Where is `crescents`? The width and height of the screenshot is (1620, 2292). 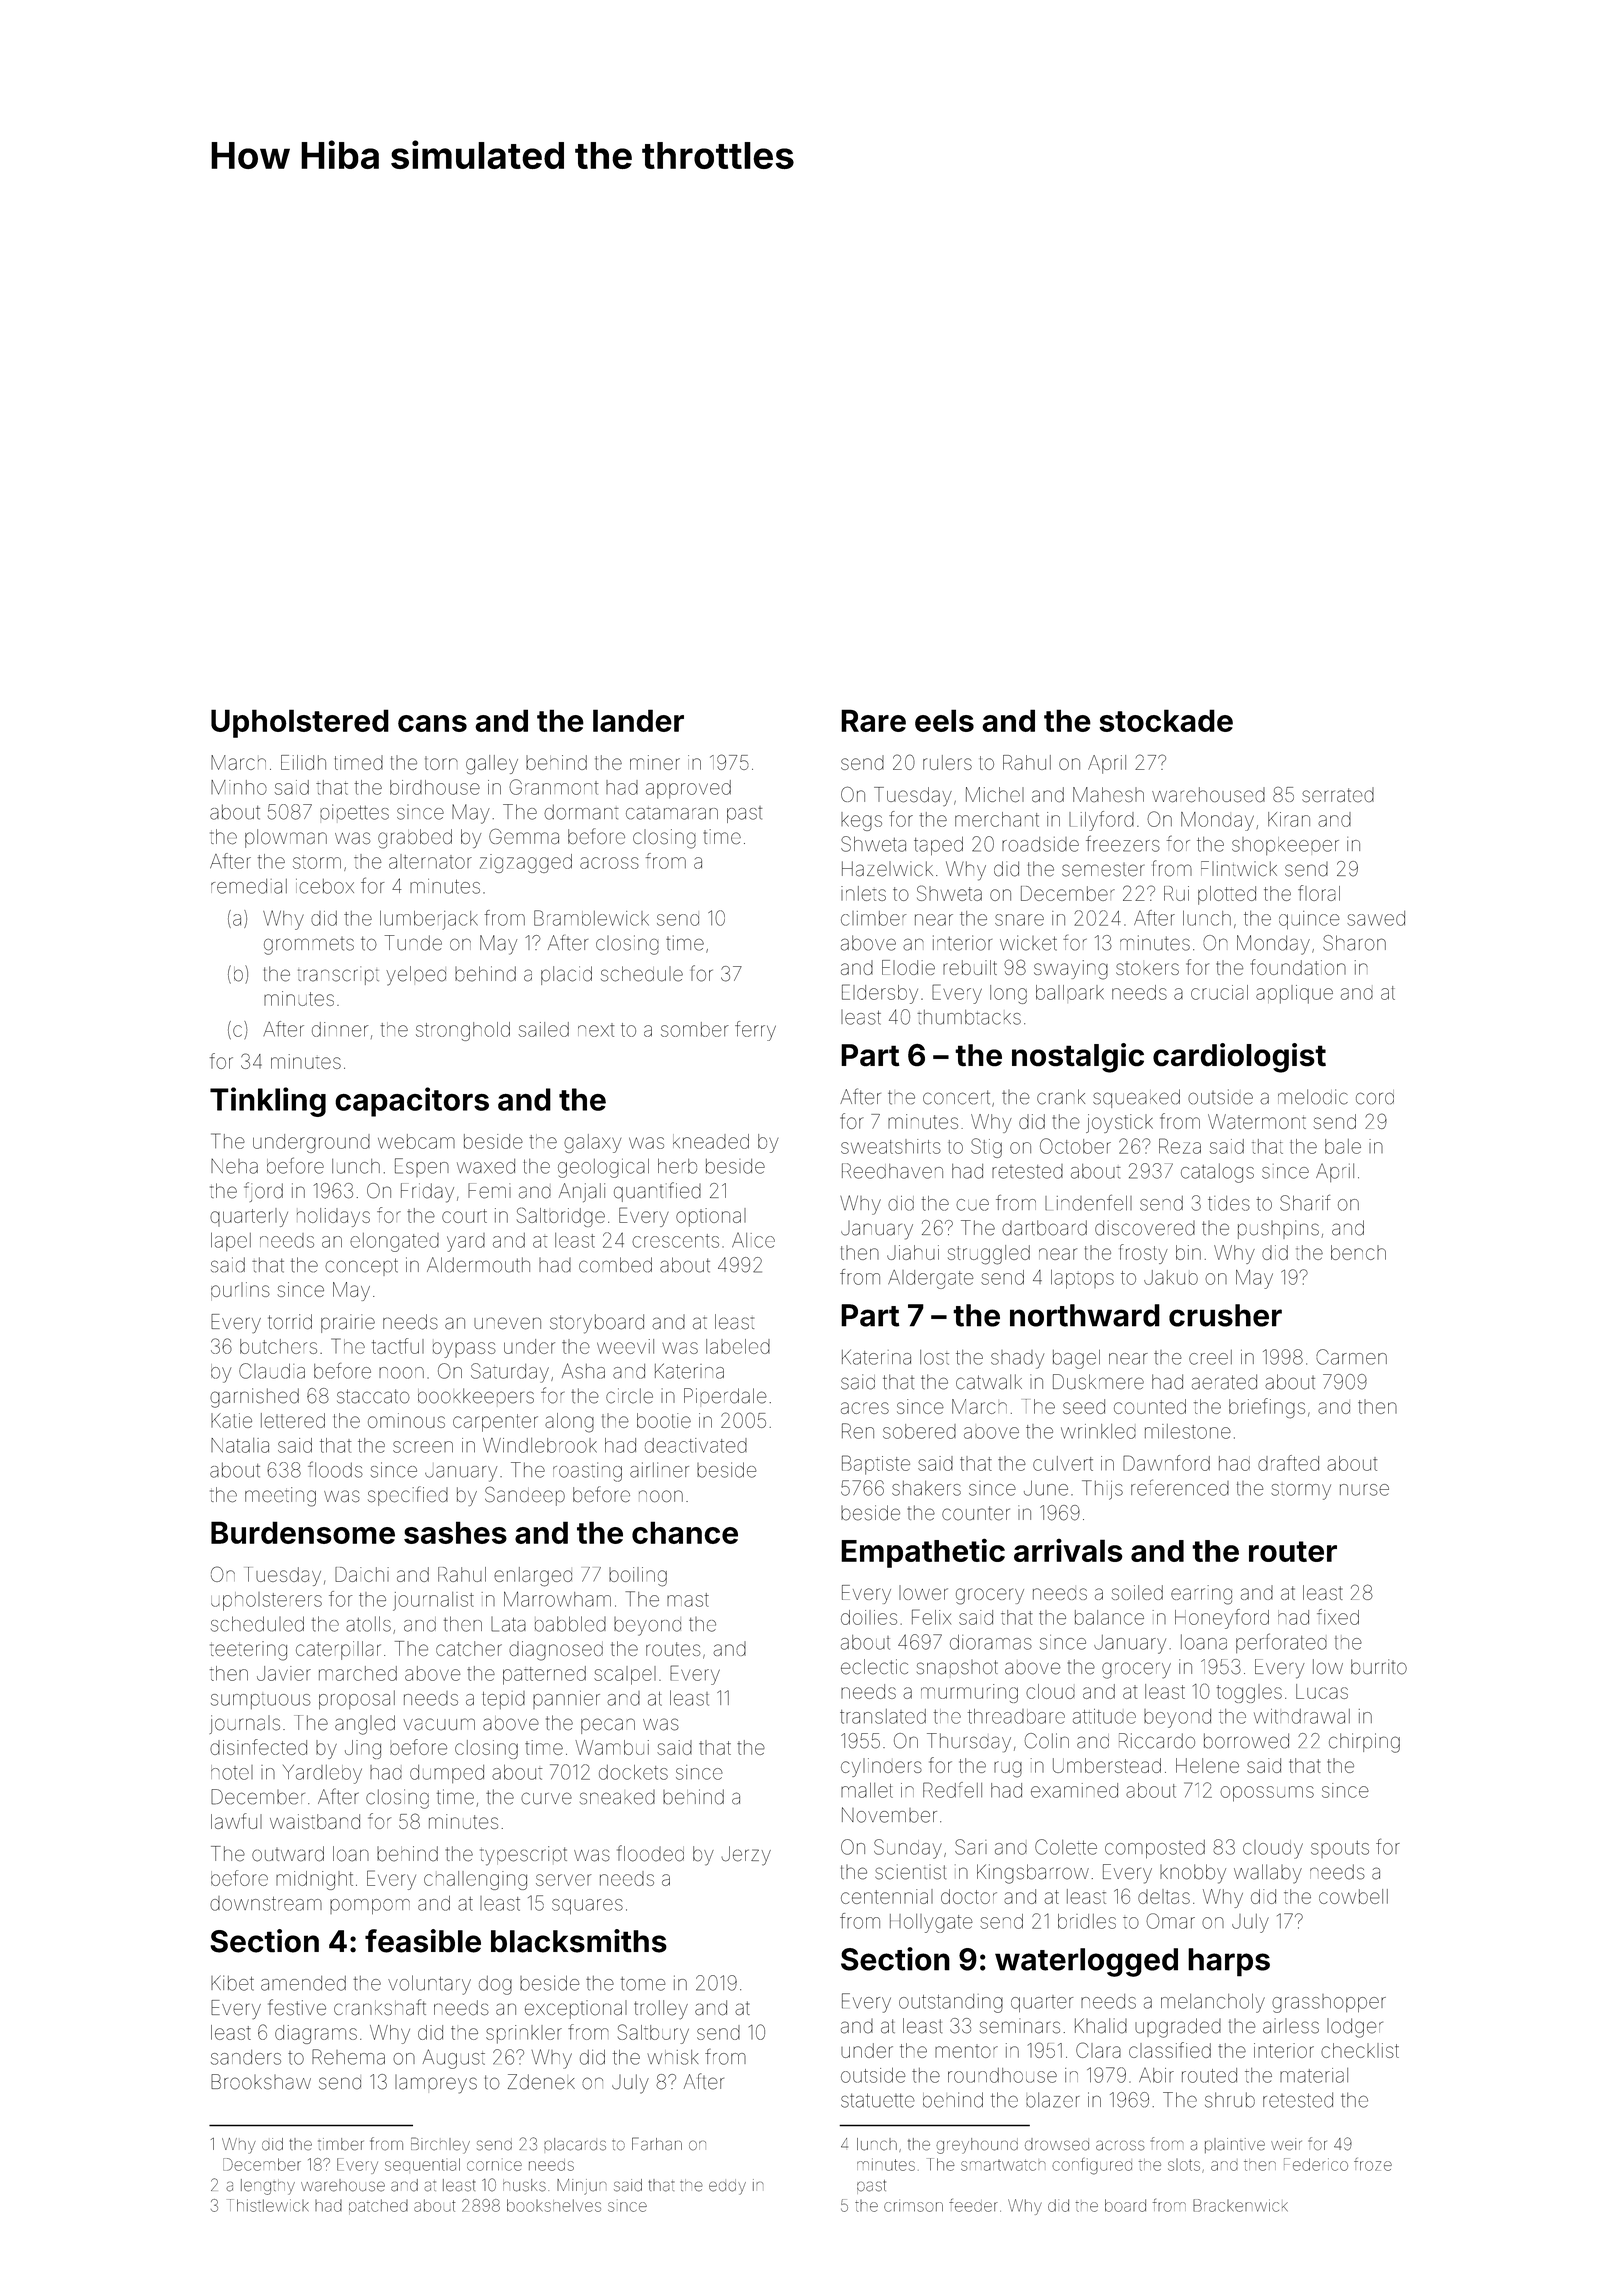 crescents is located at coordinates (675, 1241).
